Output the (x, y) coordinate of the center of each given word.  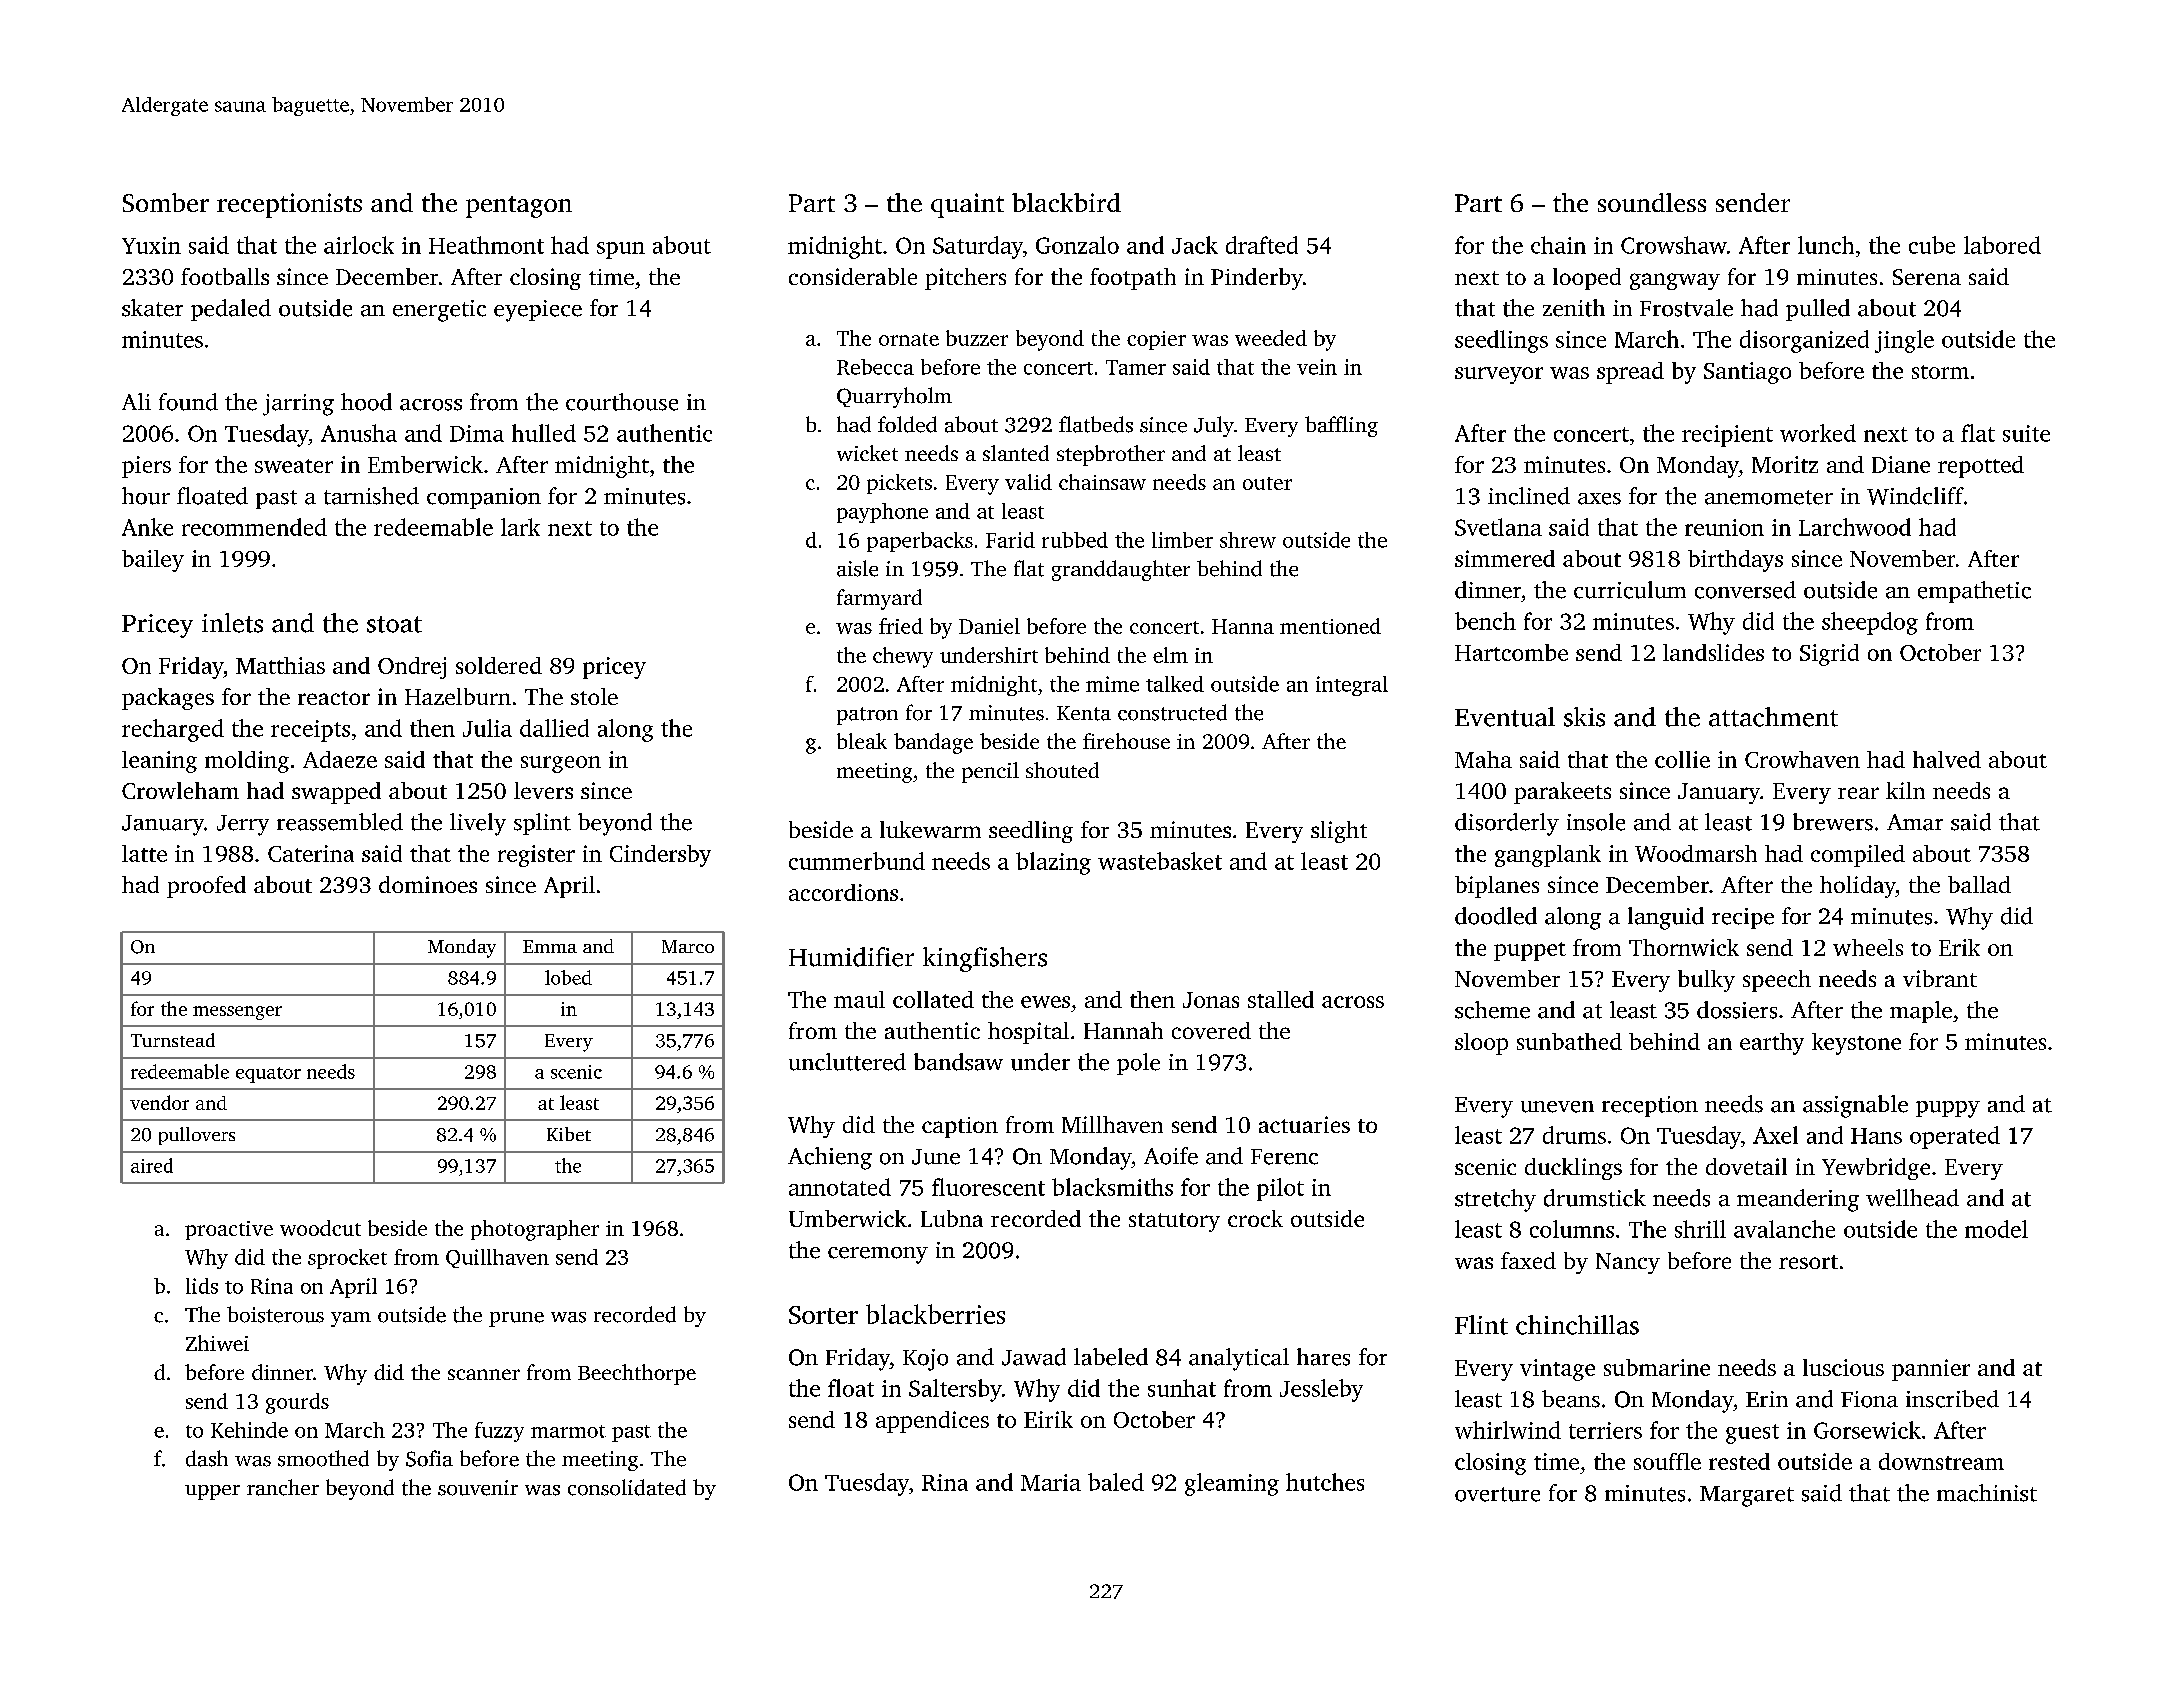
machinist (1987, 1493)
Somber (166, 202)
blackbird (1066, 202)
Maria (1051, 1482)
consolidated (627, 1487)
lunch (1826, 245)
